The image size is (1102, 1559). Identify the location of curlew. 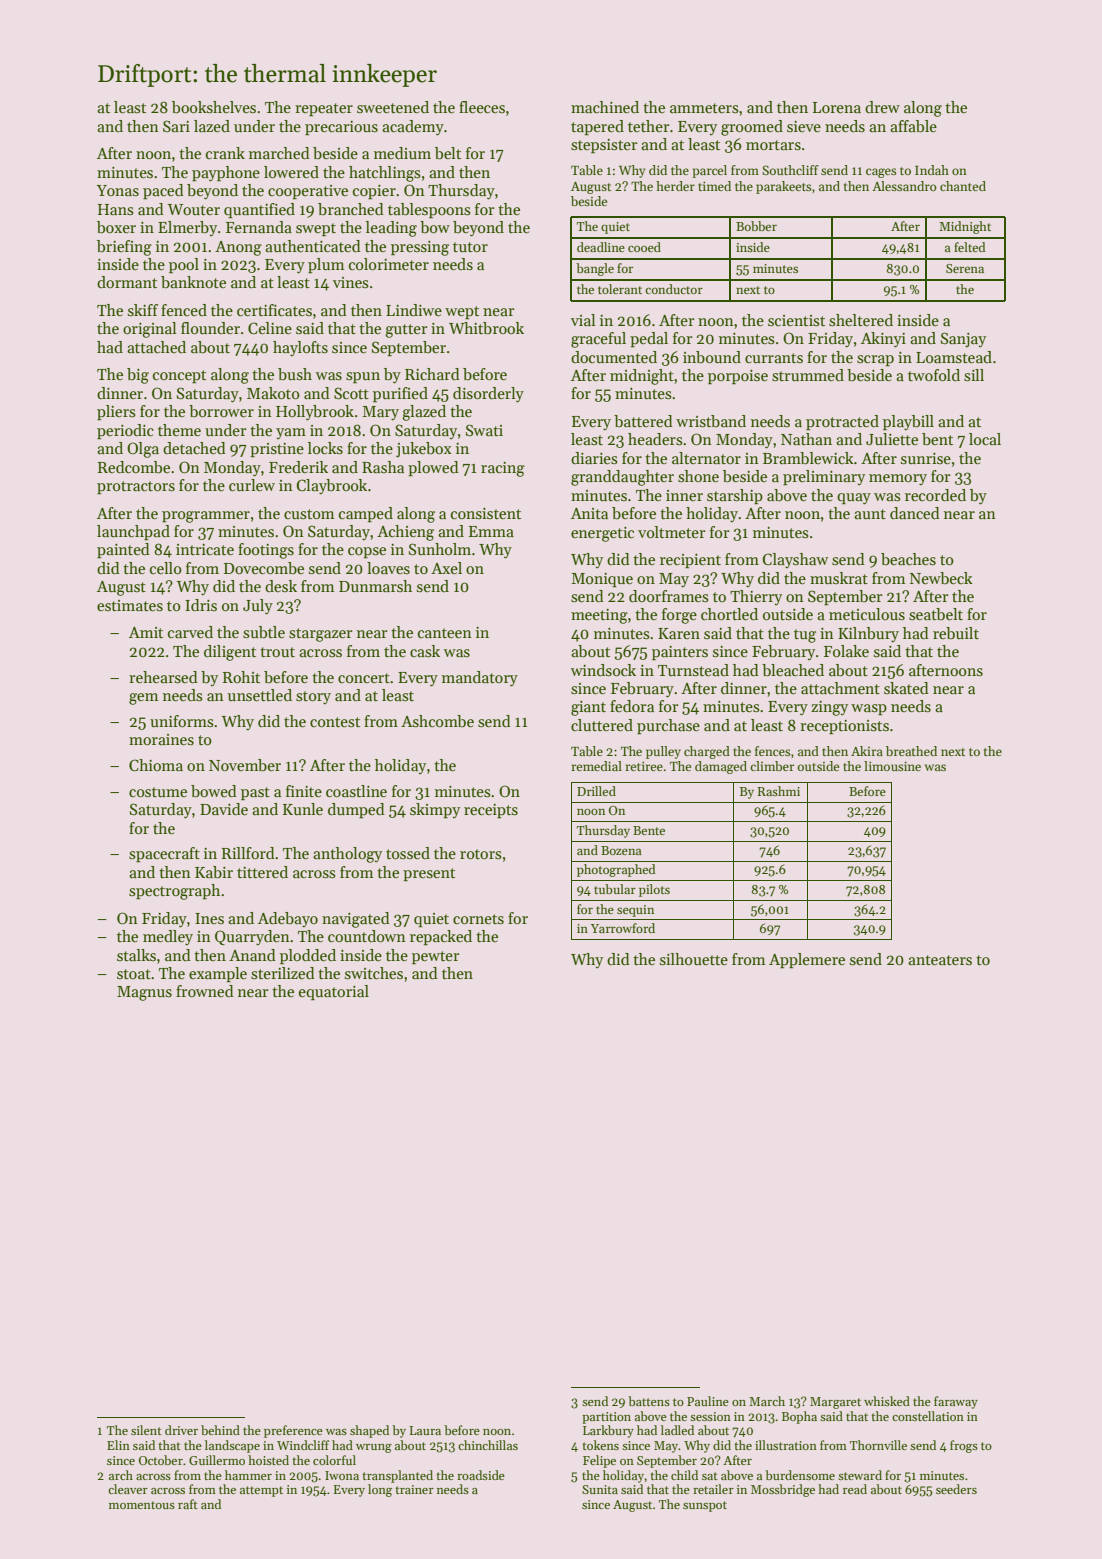
(252, 485).
